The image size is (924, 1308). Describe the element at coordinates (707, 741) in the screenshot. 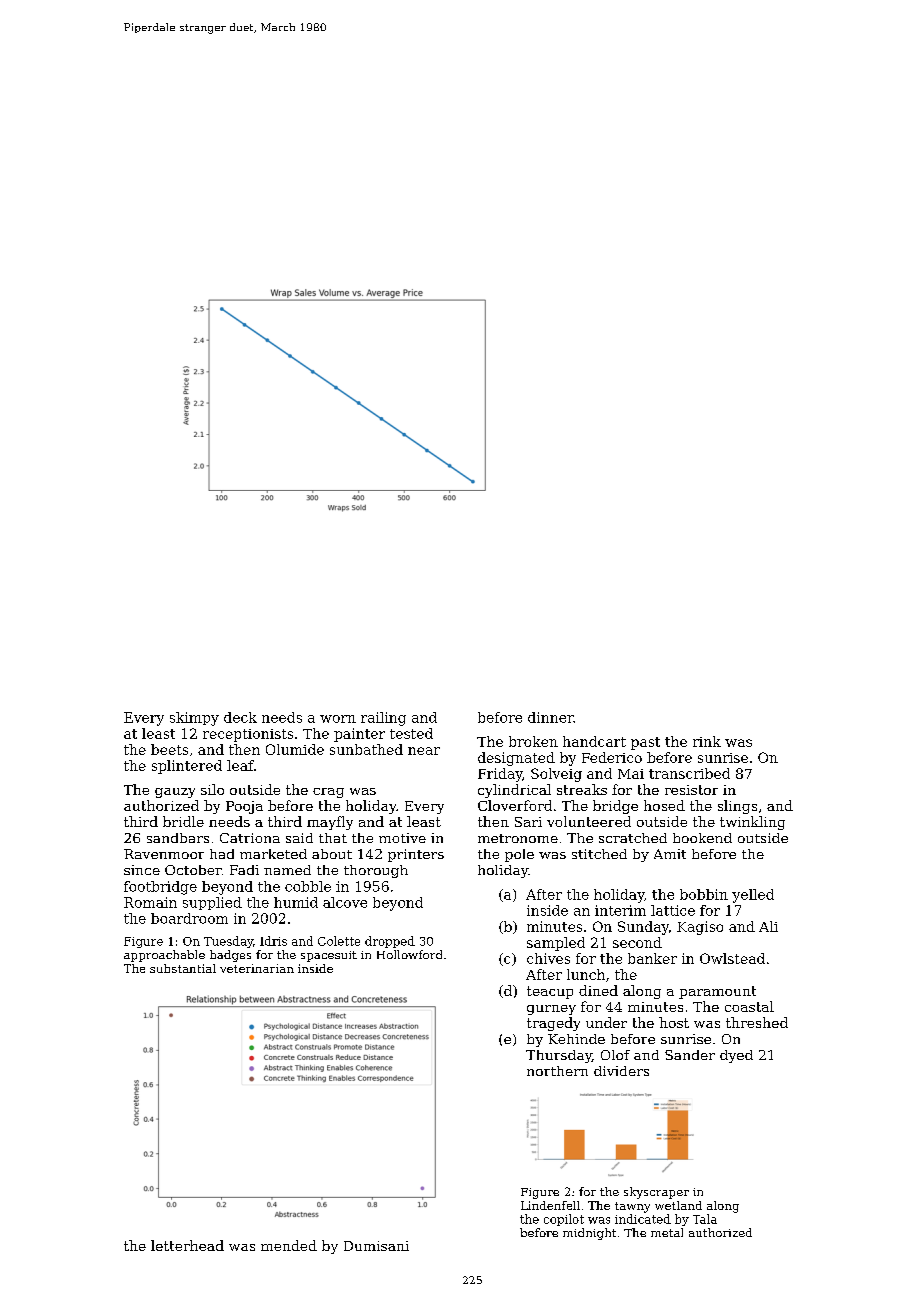

I see `rink` at that location.
